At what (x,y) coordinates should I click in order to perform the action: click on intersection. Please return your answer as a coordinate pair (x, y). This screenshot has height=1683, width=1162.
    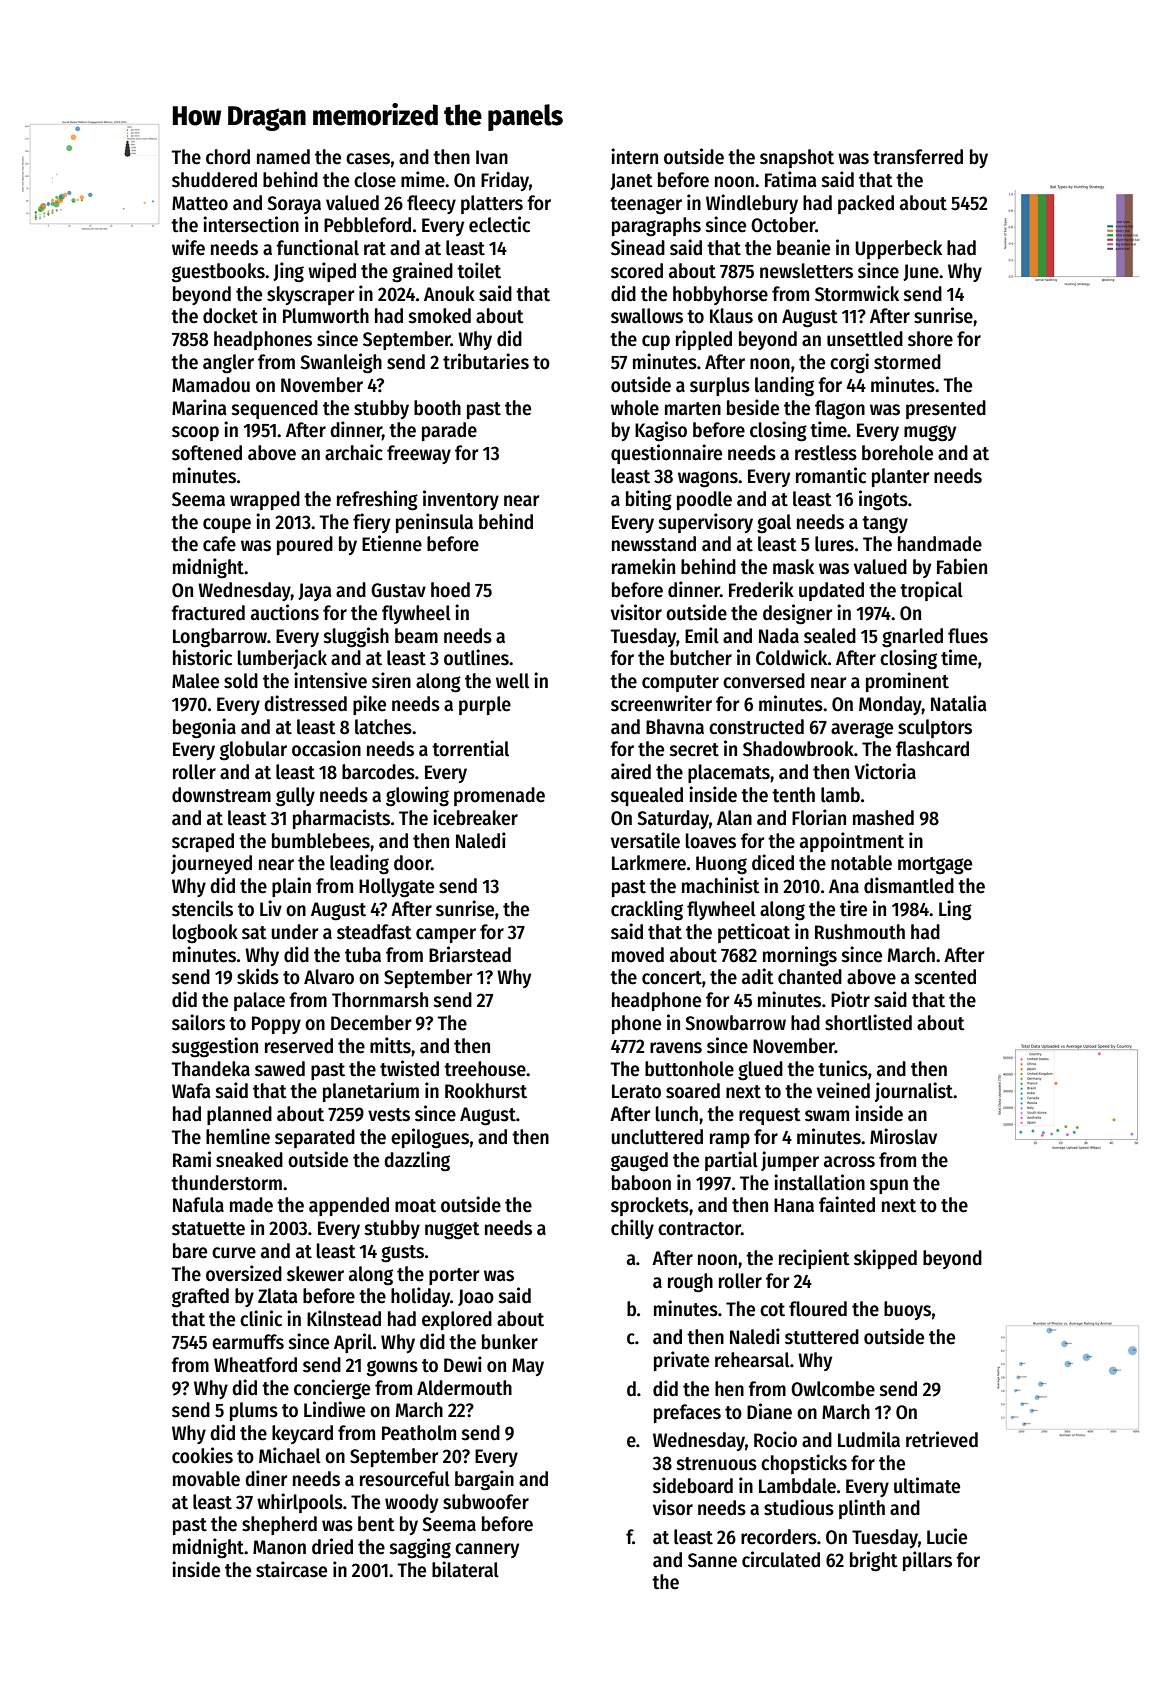
    Looking at the image, I should click on (251, 224).
